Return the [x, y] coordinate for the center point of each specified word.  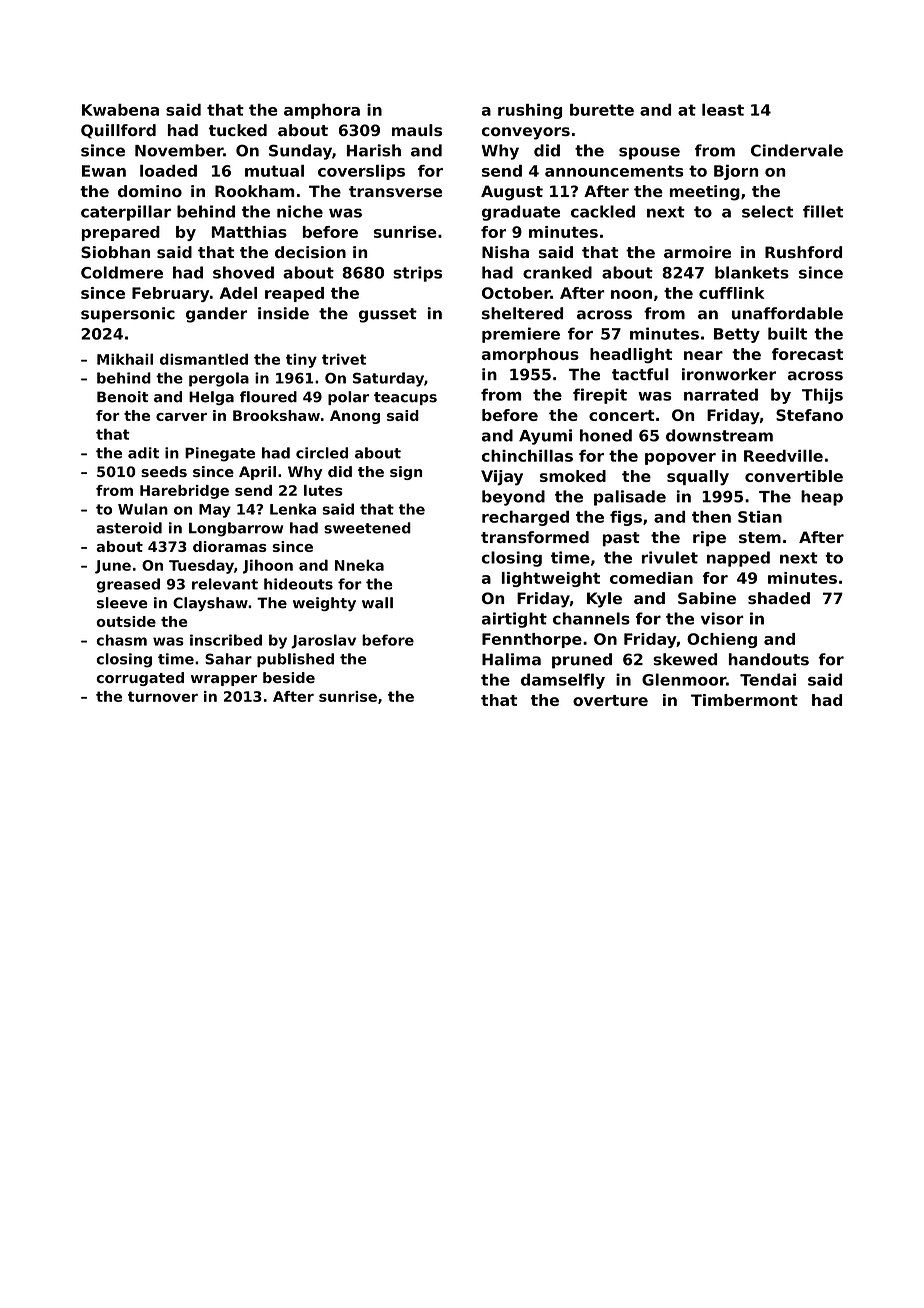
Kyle [604, 600]
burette [602, 110]
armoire [697, 252]
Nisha [505, 252]
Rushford [803, 252]
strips [417, 274]
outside [126, 621]
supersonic [128, 315]
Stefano [809, 415]
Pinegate [220, 454]
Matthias [249, 232]
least [723, 110]
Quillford [118, 131]
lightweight [551, 579]
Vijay [502, 478]
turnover [163, 696]
